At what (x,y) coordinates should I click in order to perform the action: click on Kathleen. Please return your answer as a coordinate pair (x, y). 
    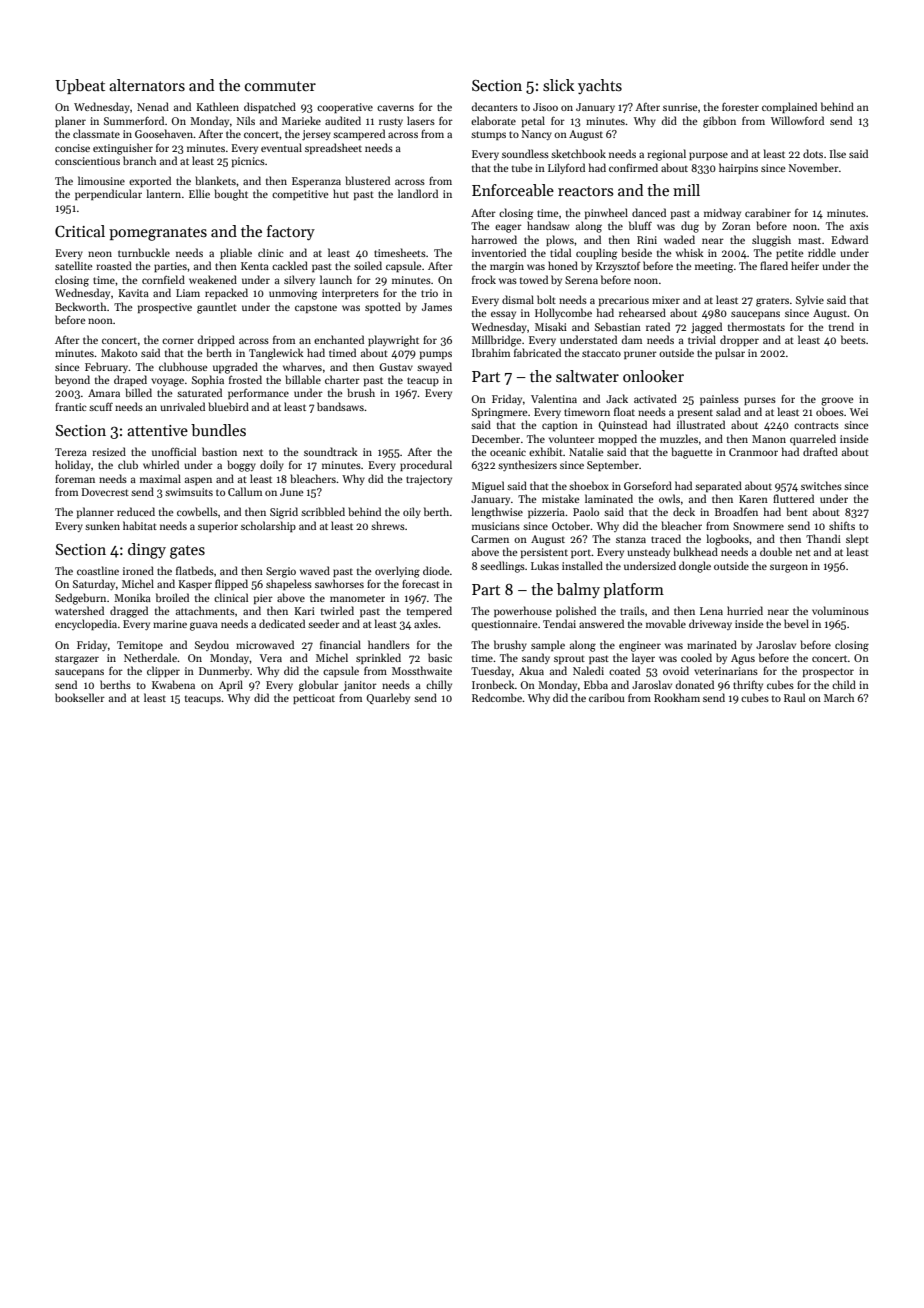
    Looking at the image, I should click on (217, 106).
